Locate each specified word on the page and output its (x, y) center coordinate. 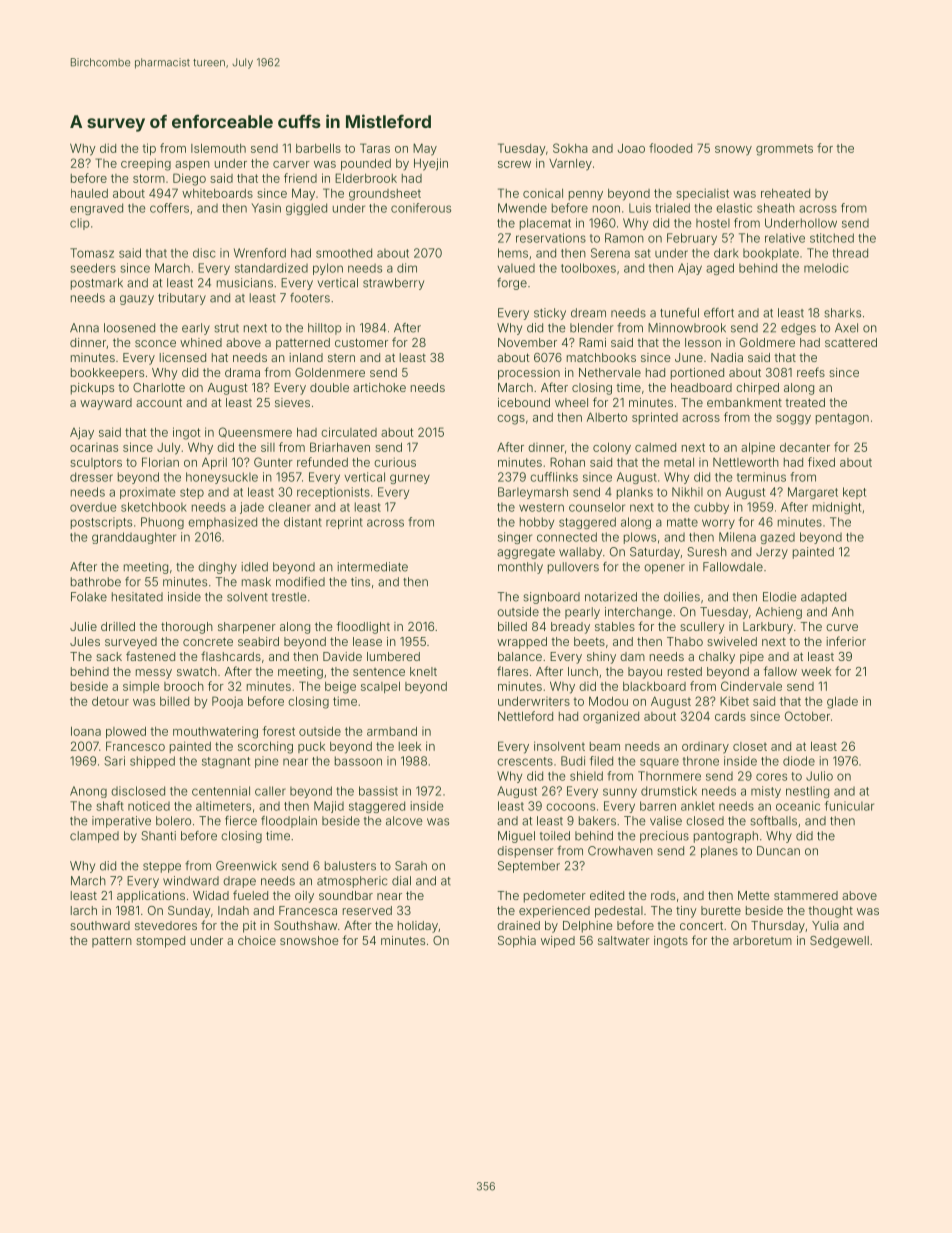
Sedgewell (839, 942)
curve (842, 627)
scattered (851, 342)
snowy (733, 151)
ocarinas (94, 447)
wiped (558, 942)
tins (360, 582)
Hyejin (431, 164)
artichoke (379, 387)
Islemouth (218, 148)
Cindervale (751, 686)
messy (154, 674)
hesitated (137, 597)
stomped (160, 942)
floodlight (363, 627)
